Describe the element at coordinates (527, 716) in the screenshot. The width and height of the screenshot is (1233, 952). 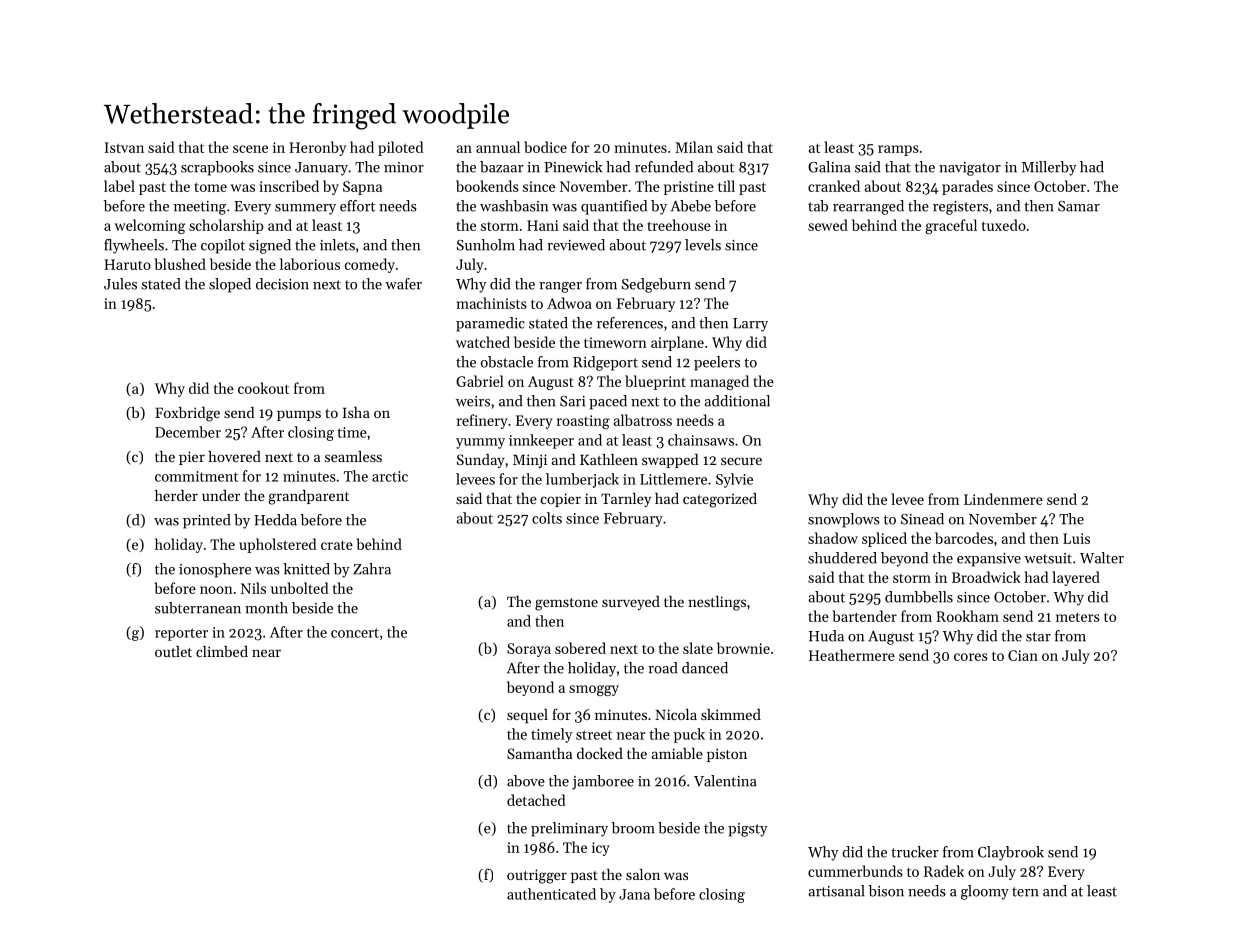
I see `sequel` at that location.
